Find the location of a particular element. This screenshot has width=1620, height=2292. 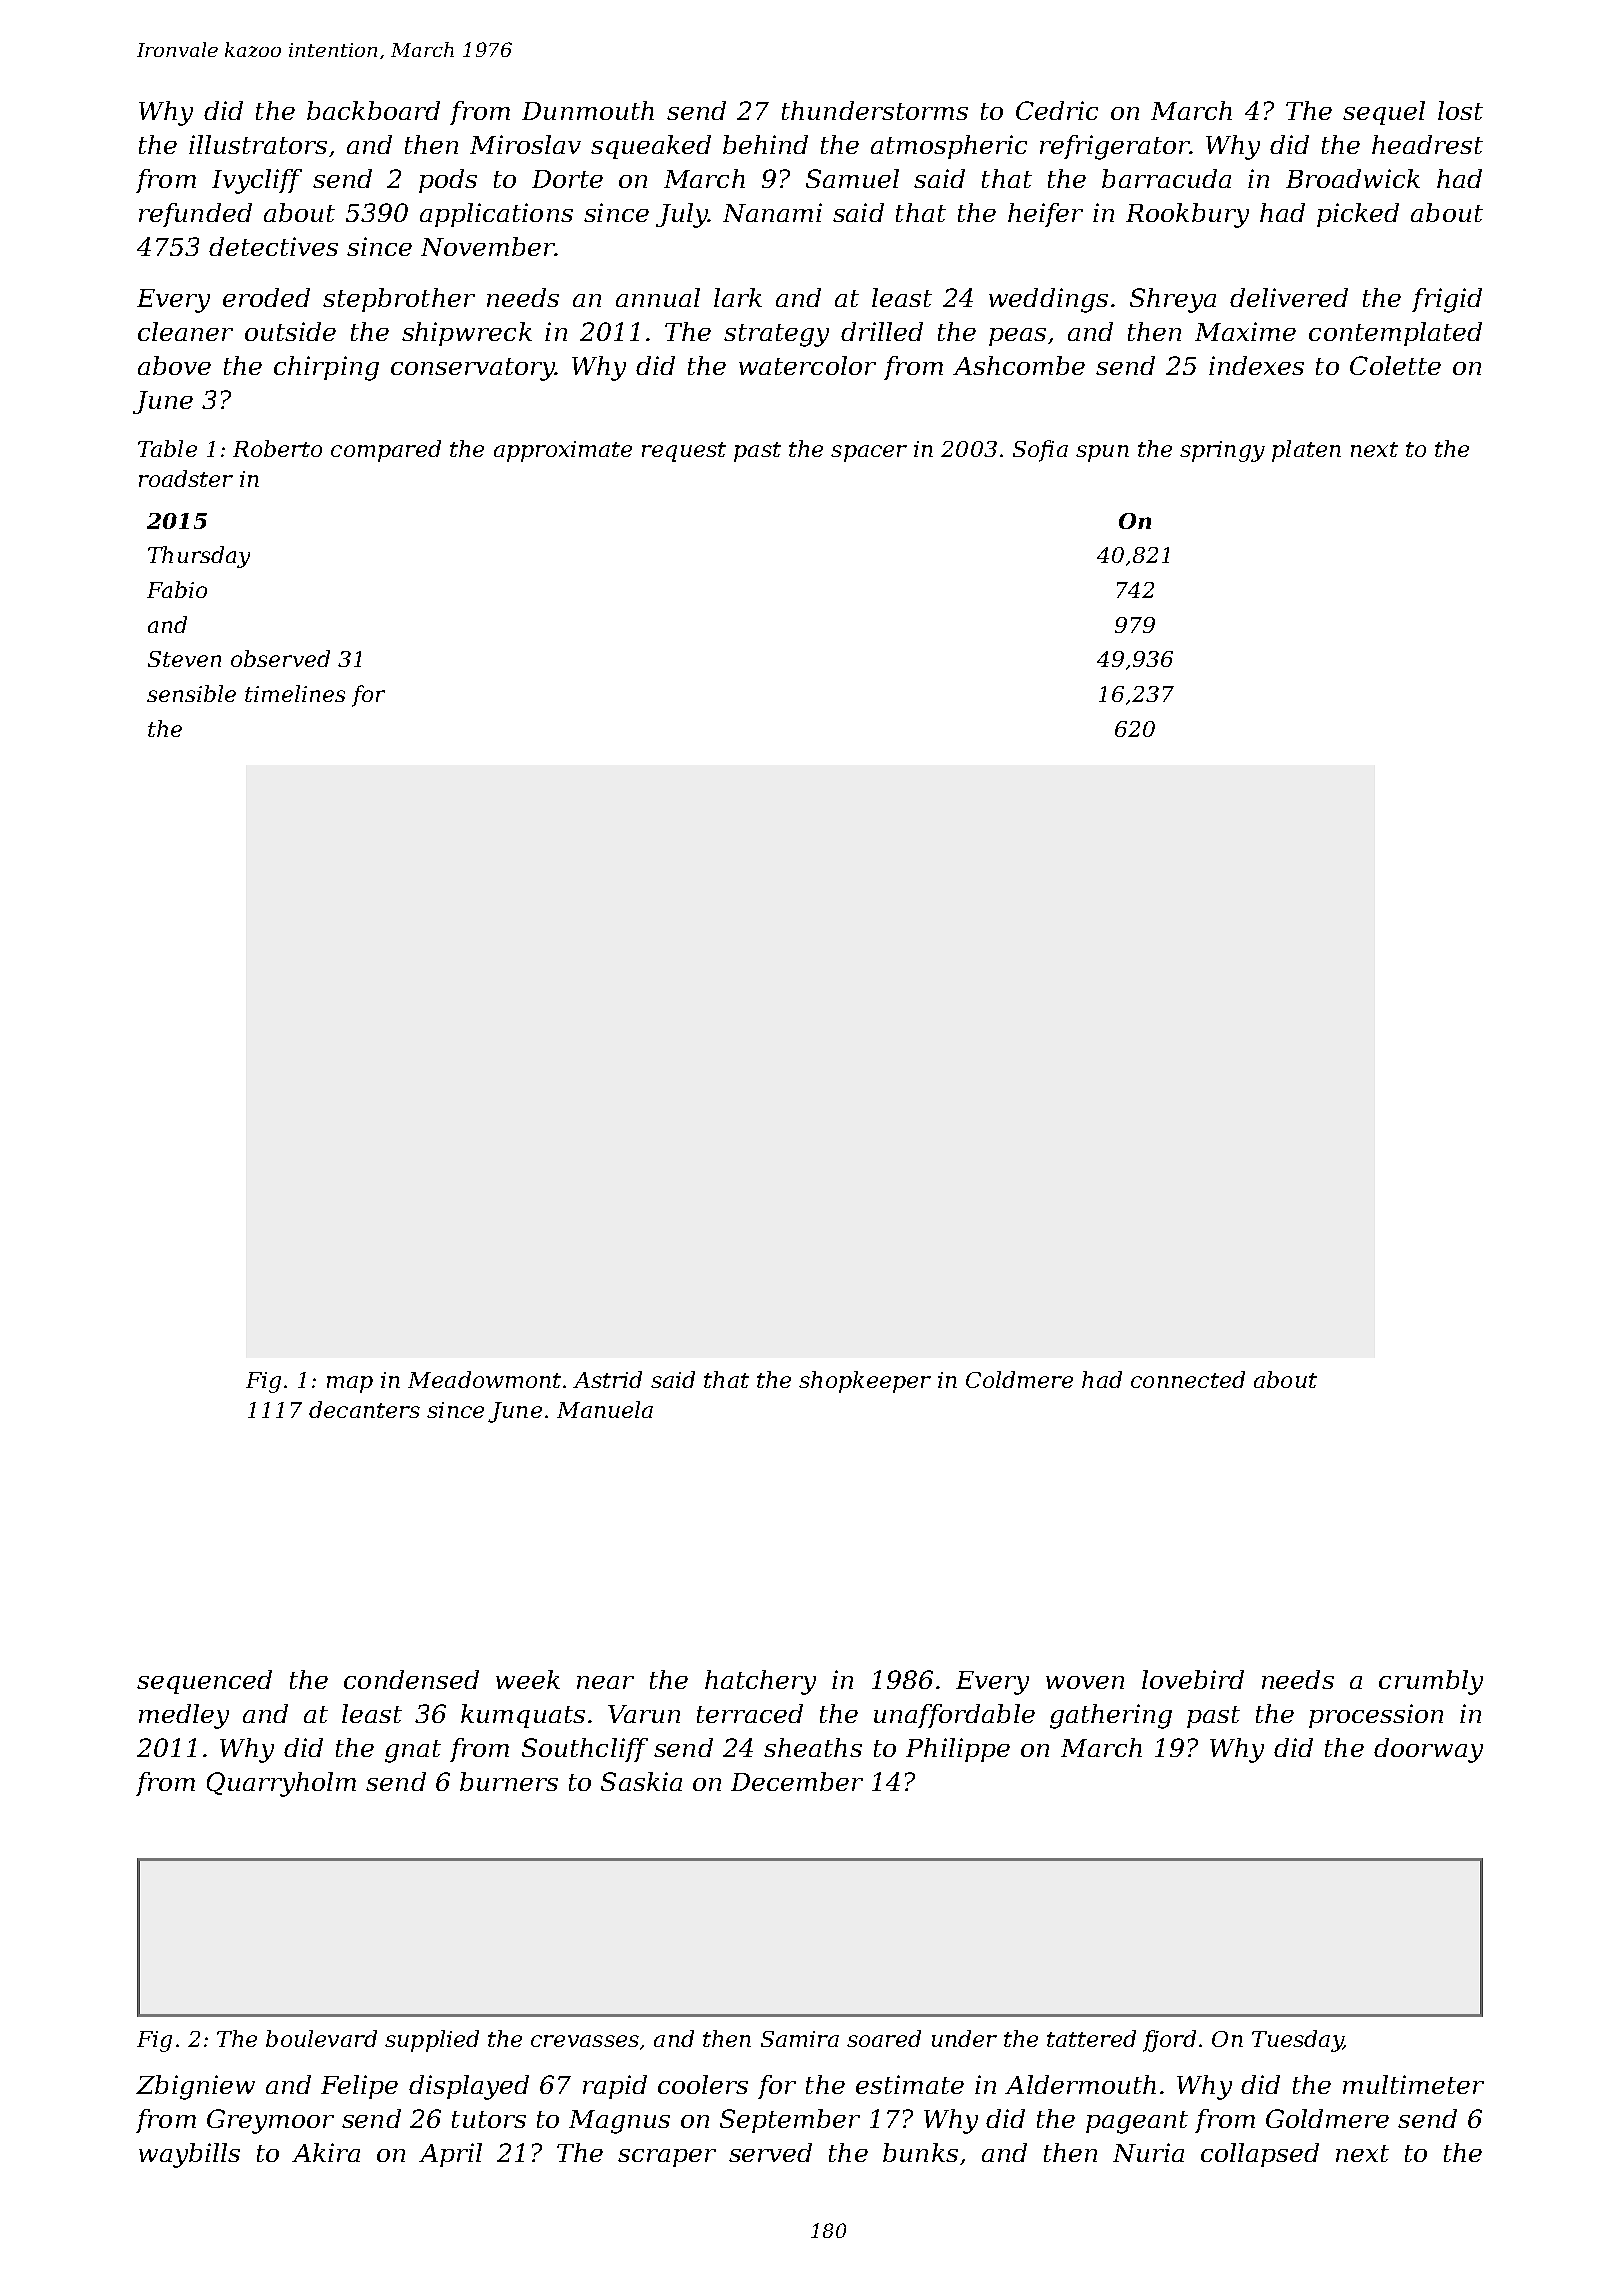

platen is located at coordinates (1306, 451).
